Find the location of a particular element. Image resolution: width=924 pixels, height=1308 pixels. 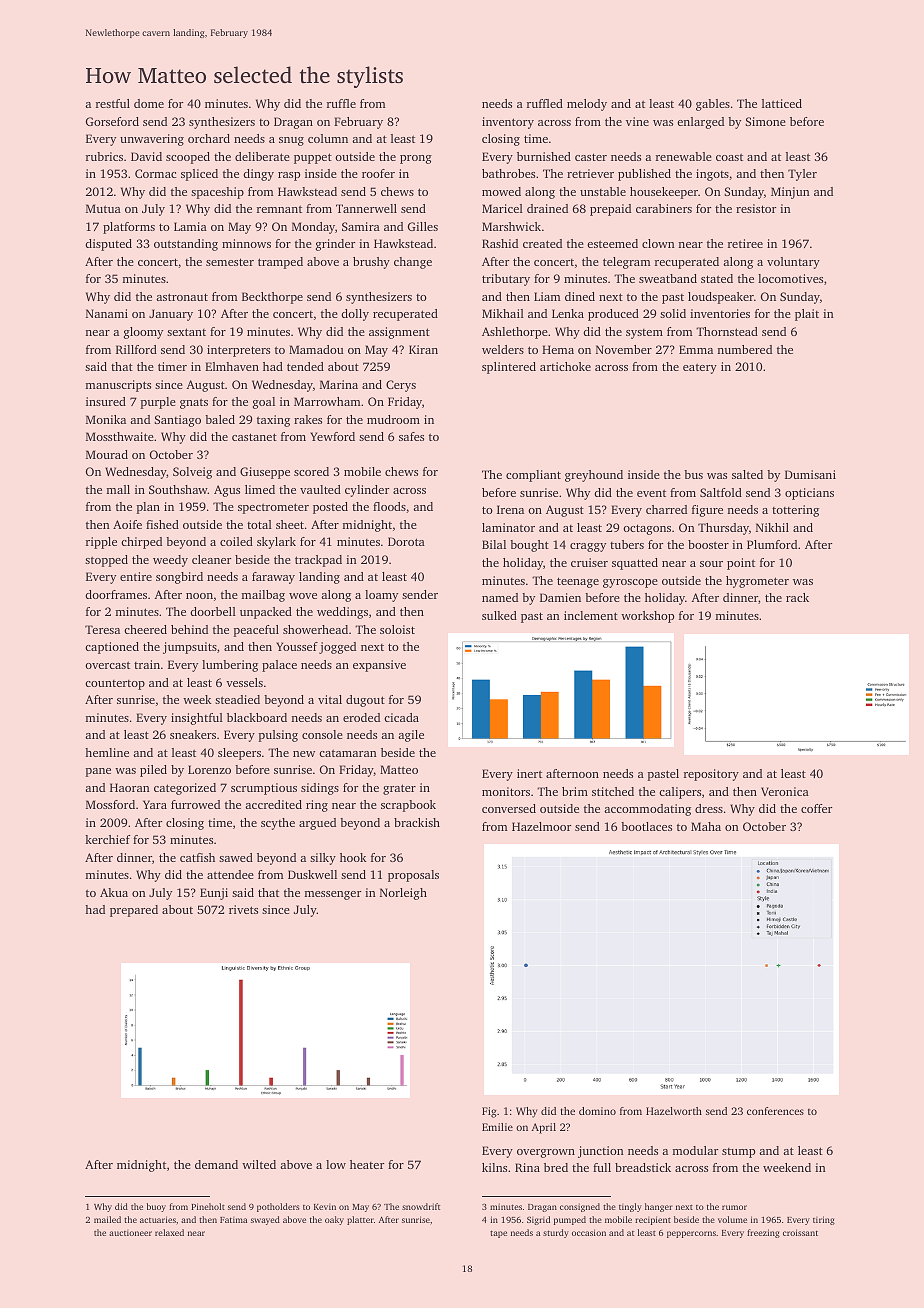

Hazelmoor is located at coordinates (541, 826).
